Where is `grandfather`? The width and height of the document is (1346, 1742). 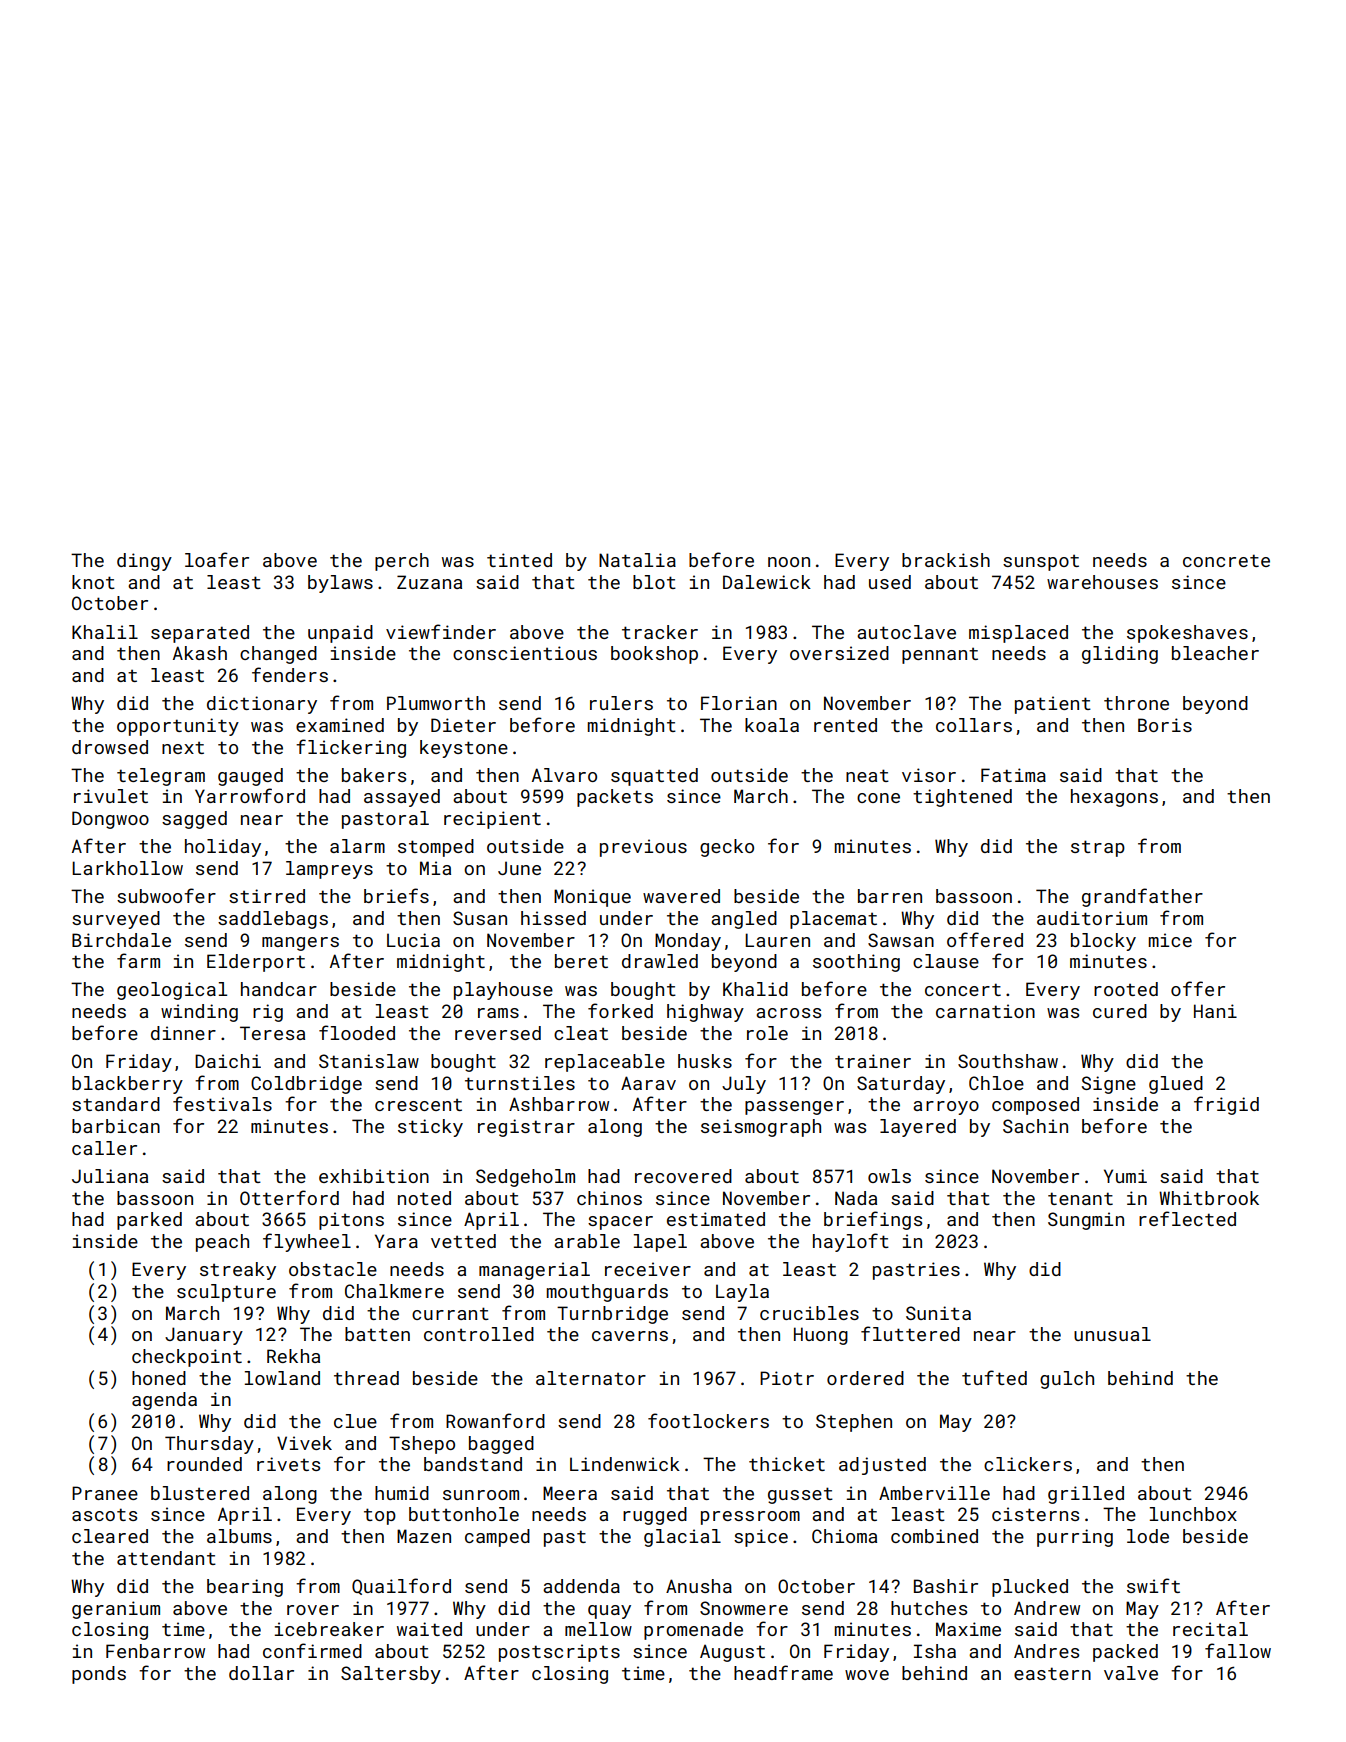 grandfather is located at coordinates (1142, 897).
